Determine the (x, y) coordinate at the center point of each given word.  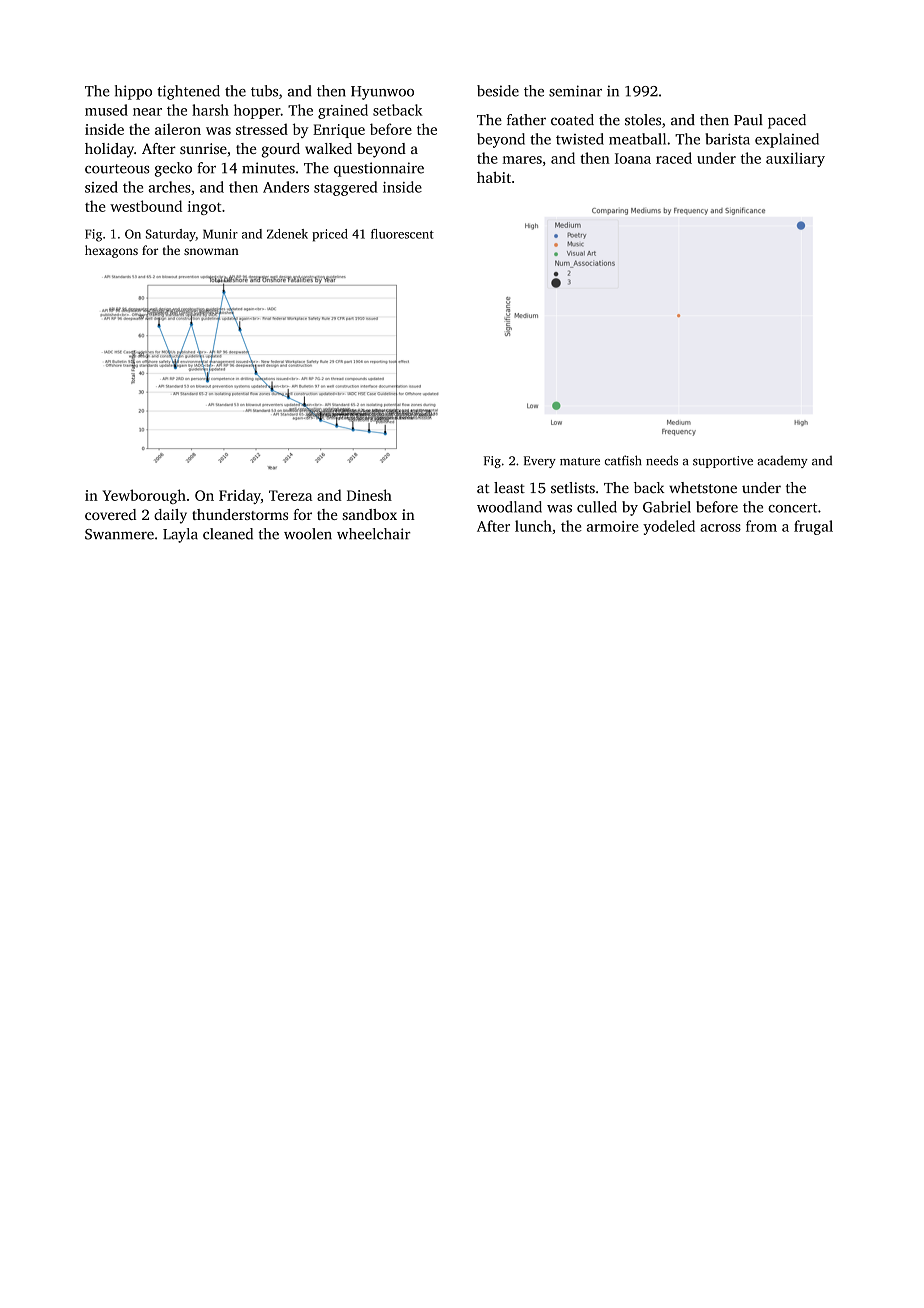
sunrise (203, 148)
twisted (580, 139)
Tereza (290, 495)
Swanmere (119, 534)
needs (662, 460)
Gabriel (667, 507)
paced (787, 121)
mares (522, 160)
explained (787, 140)
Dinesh (369, 495)
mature (580, 461)
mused (106, 110)
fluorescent (402, 234)
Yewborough (144, 496)
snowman (211, 251)
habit (494, 177)
